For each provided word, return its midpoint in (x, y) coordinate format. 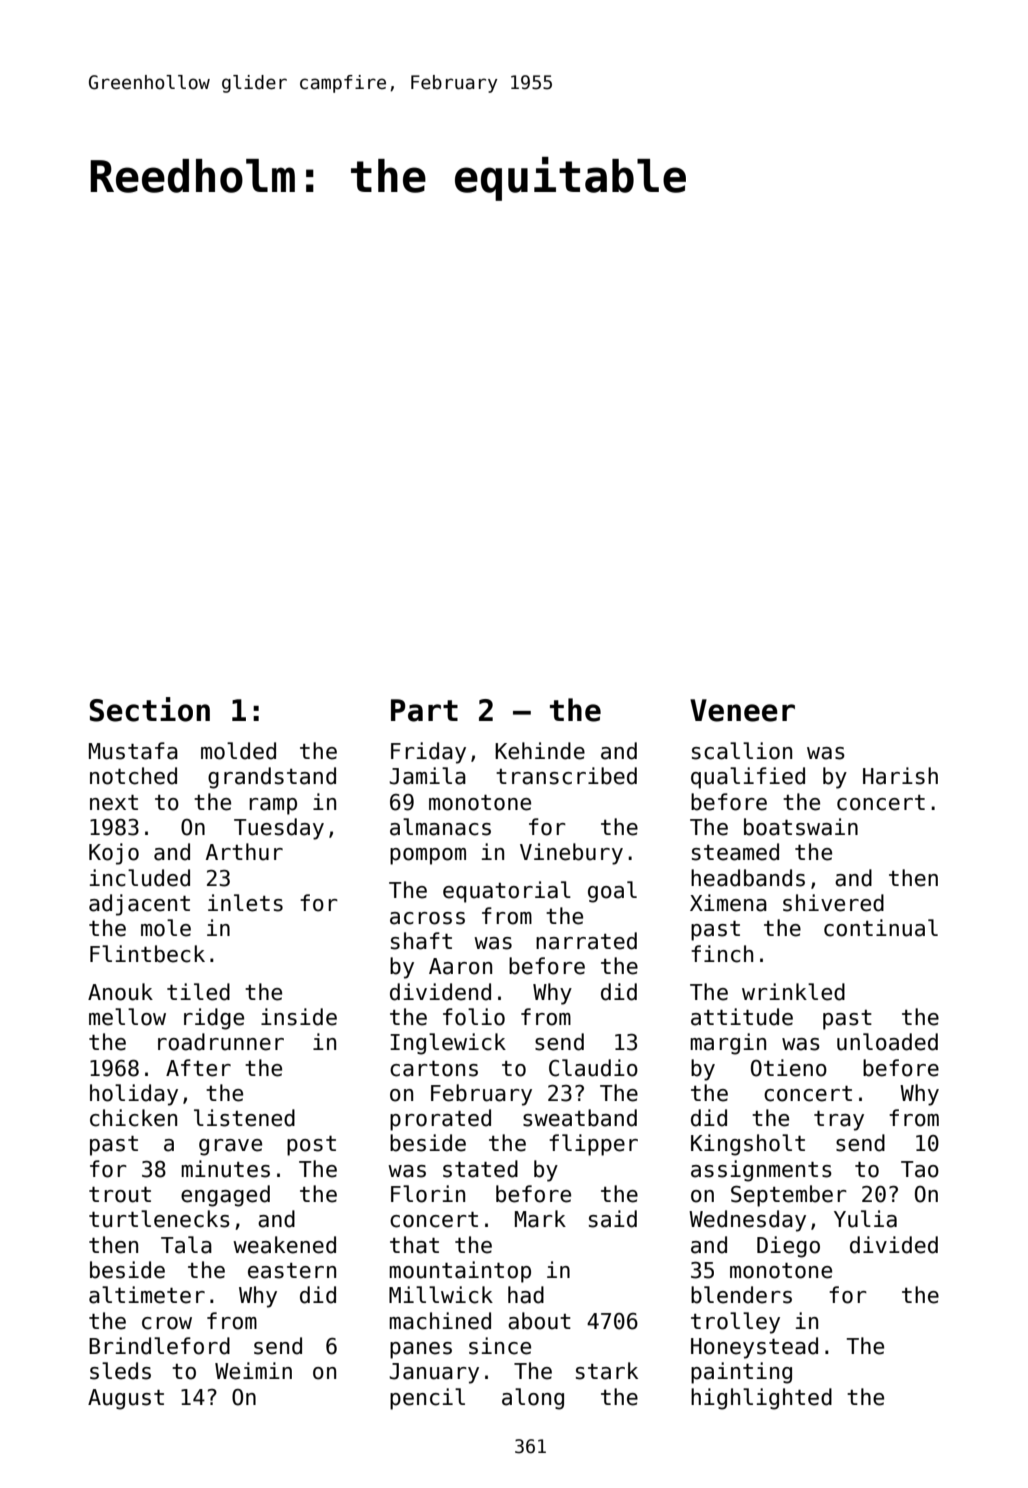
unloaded (887, 1042)
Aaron (460, 966)
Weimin (253, 1371)
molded (238, 751)
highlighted (761, 1399)
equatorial (507, 892)
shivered (833, 903)
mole (166, 928)
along (533, 1399)
